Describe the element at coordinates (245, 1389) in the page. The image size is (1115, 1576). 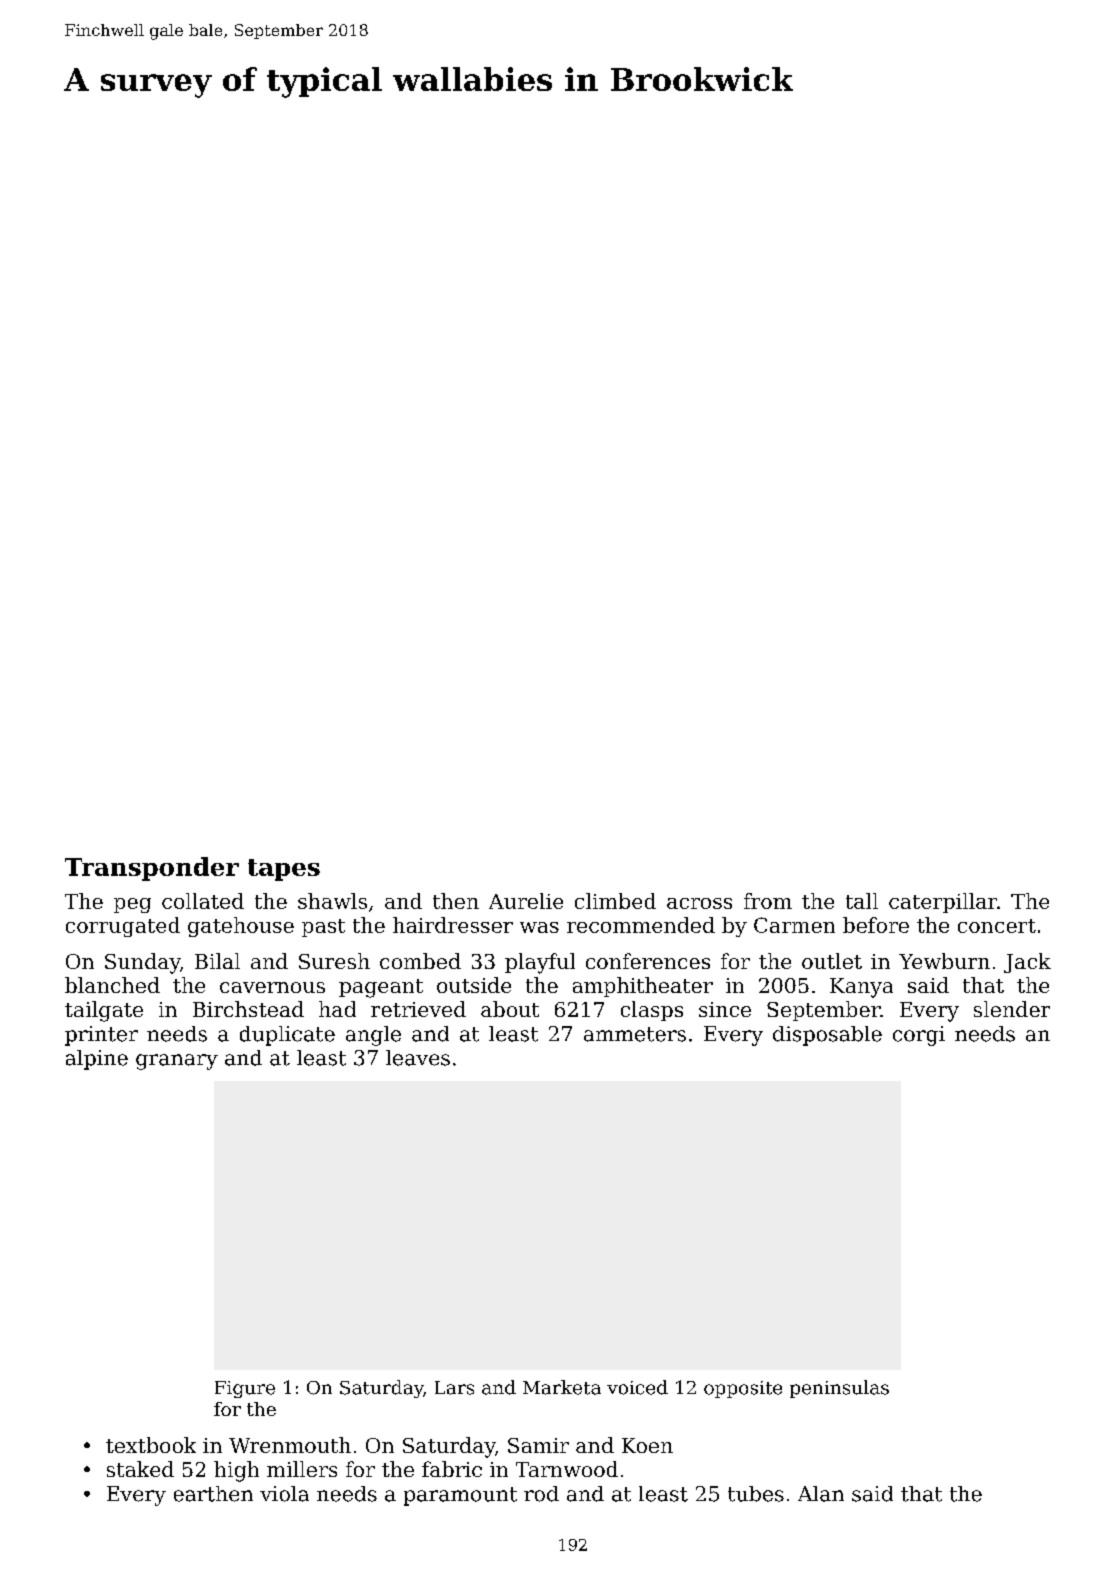
I see `Figure` at that location.
